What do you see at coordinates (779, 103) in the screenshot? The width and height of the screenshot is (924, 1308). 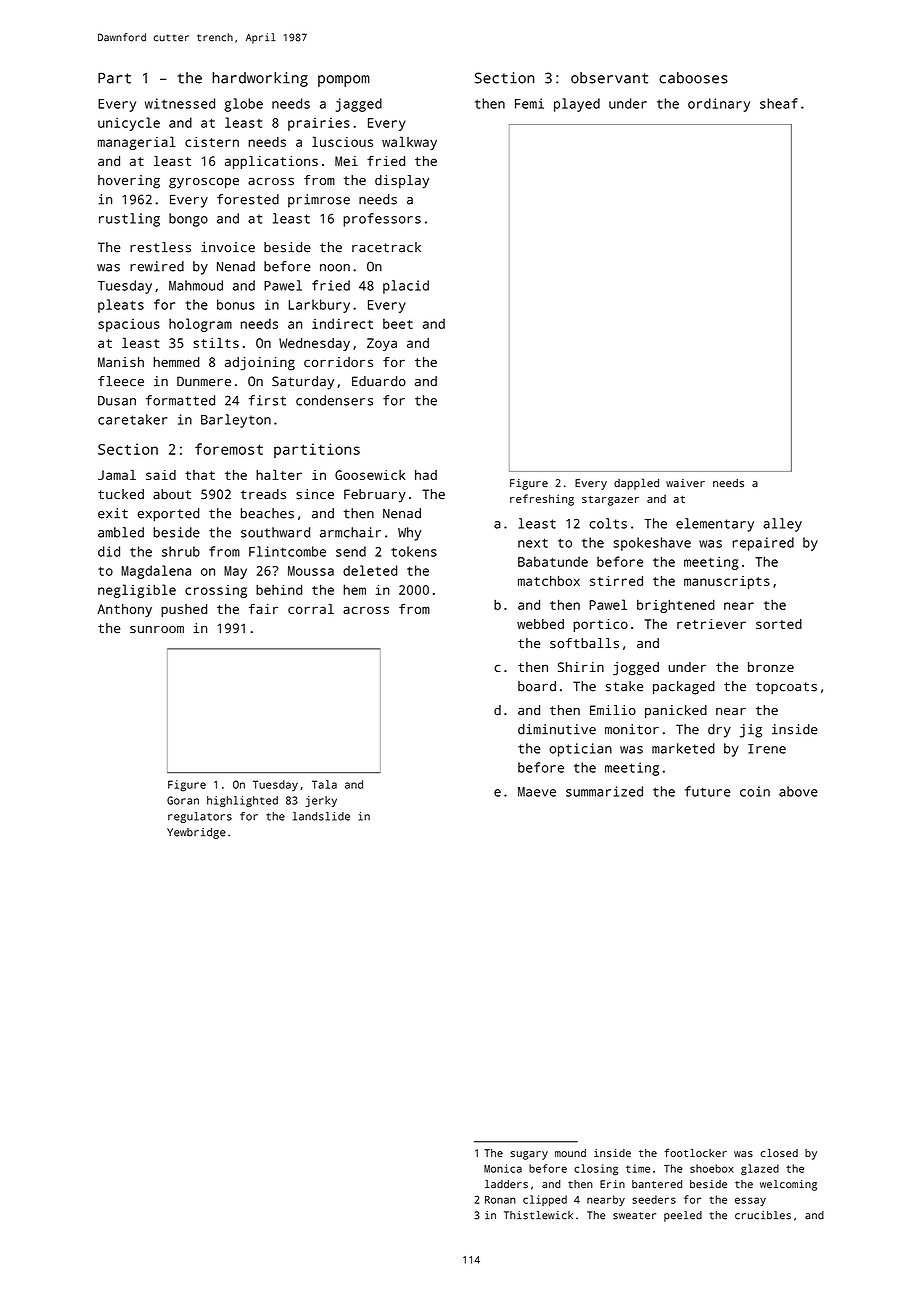 I see `sheaf` at bounding box center [779, 103].
